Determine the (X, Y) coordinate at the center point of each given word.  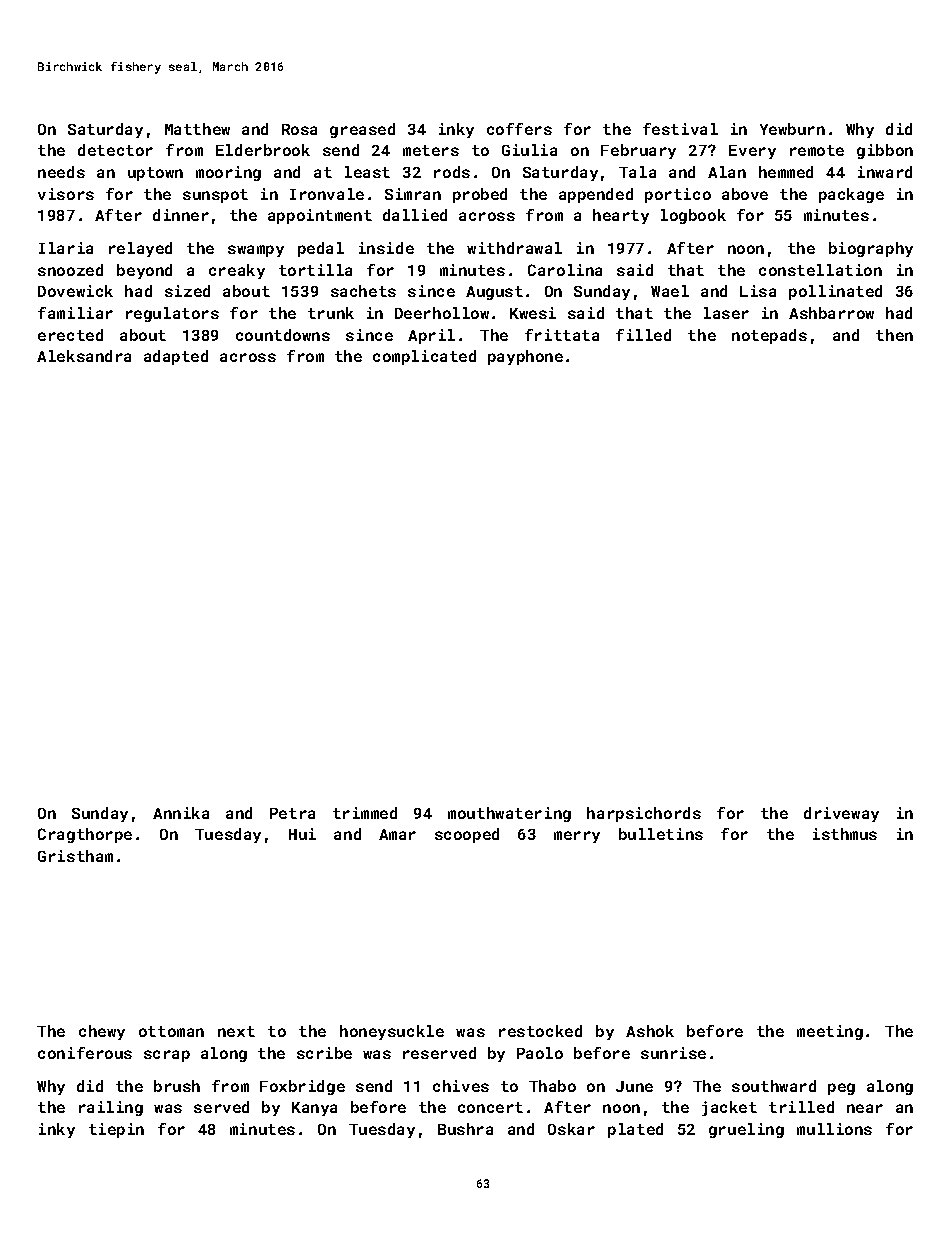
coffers (519, 129)
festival (680, 129)
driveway (841, 814)
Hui (302, 834)
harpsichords (644, 814)
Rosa (299, 129)
